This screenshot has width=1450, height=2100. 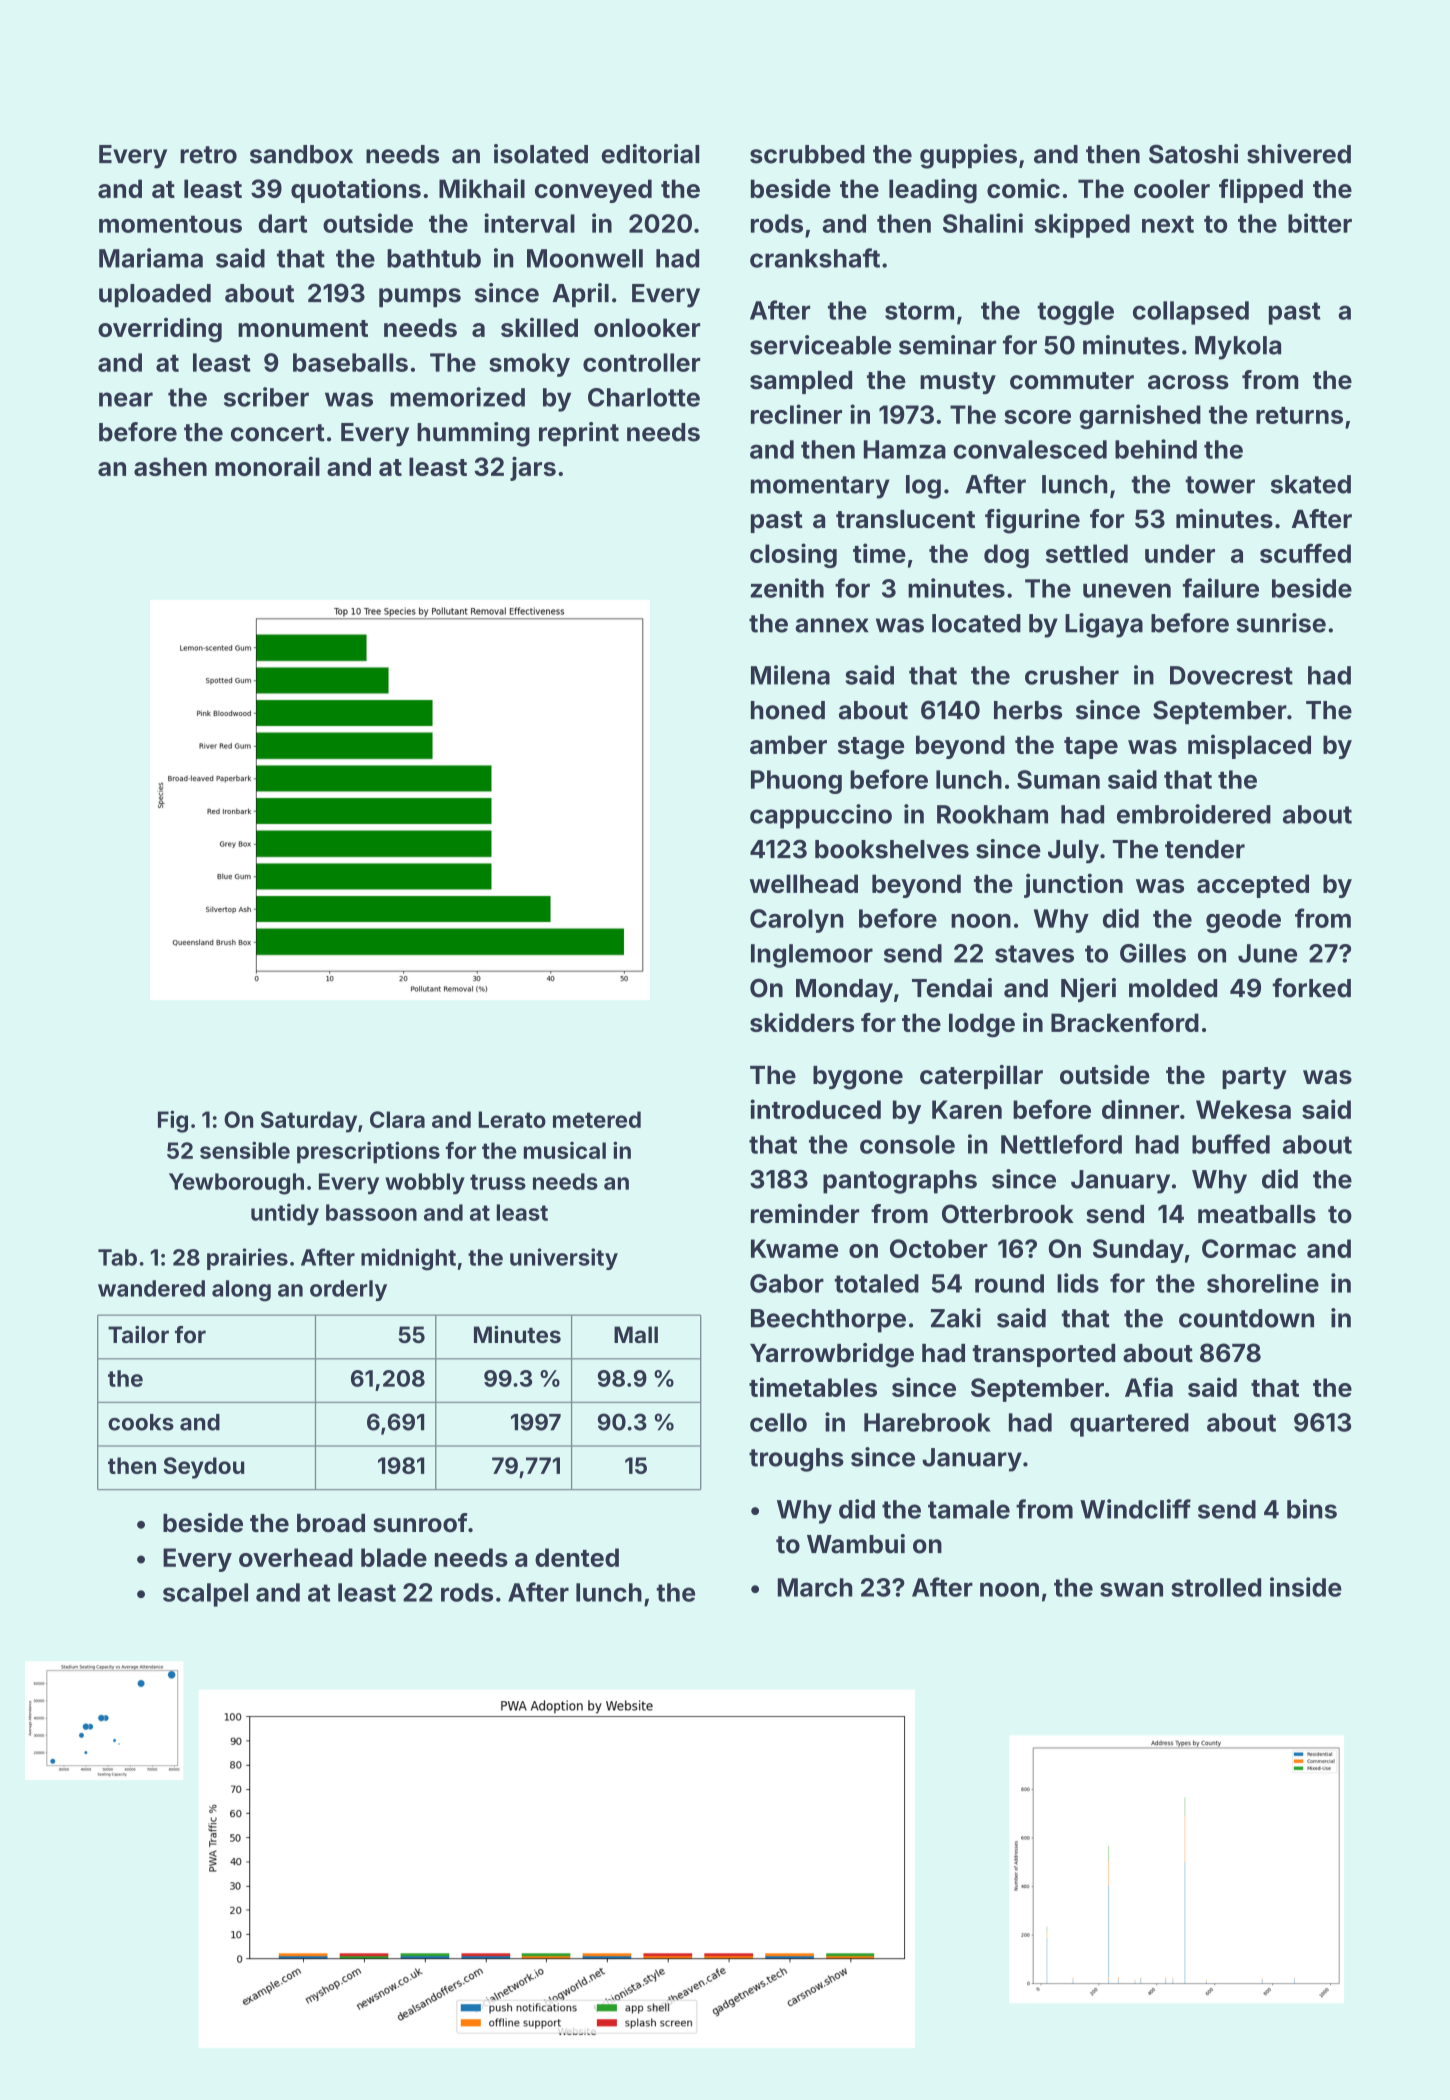 I want to click on metered, so click(x=597, y=1119).
